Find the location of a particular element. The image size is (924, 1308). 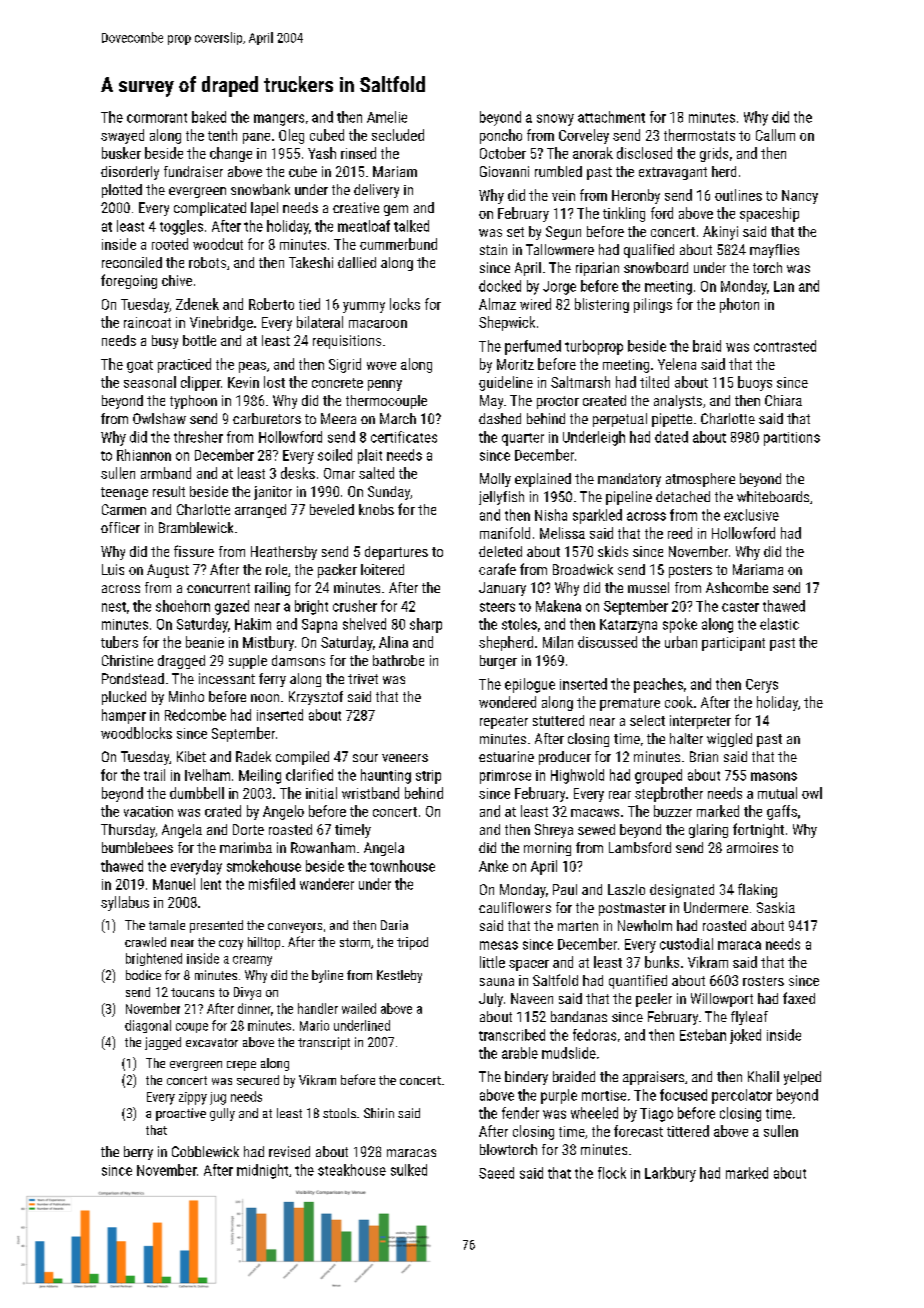

swayed is located at coordinates (122, 136).
